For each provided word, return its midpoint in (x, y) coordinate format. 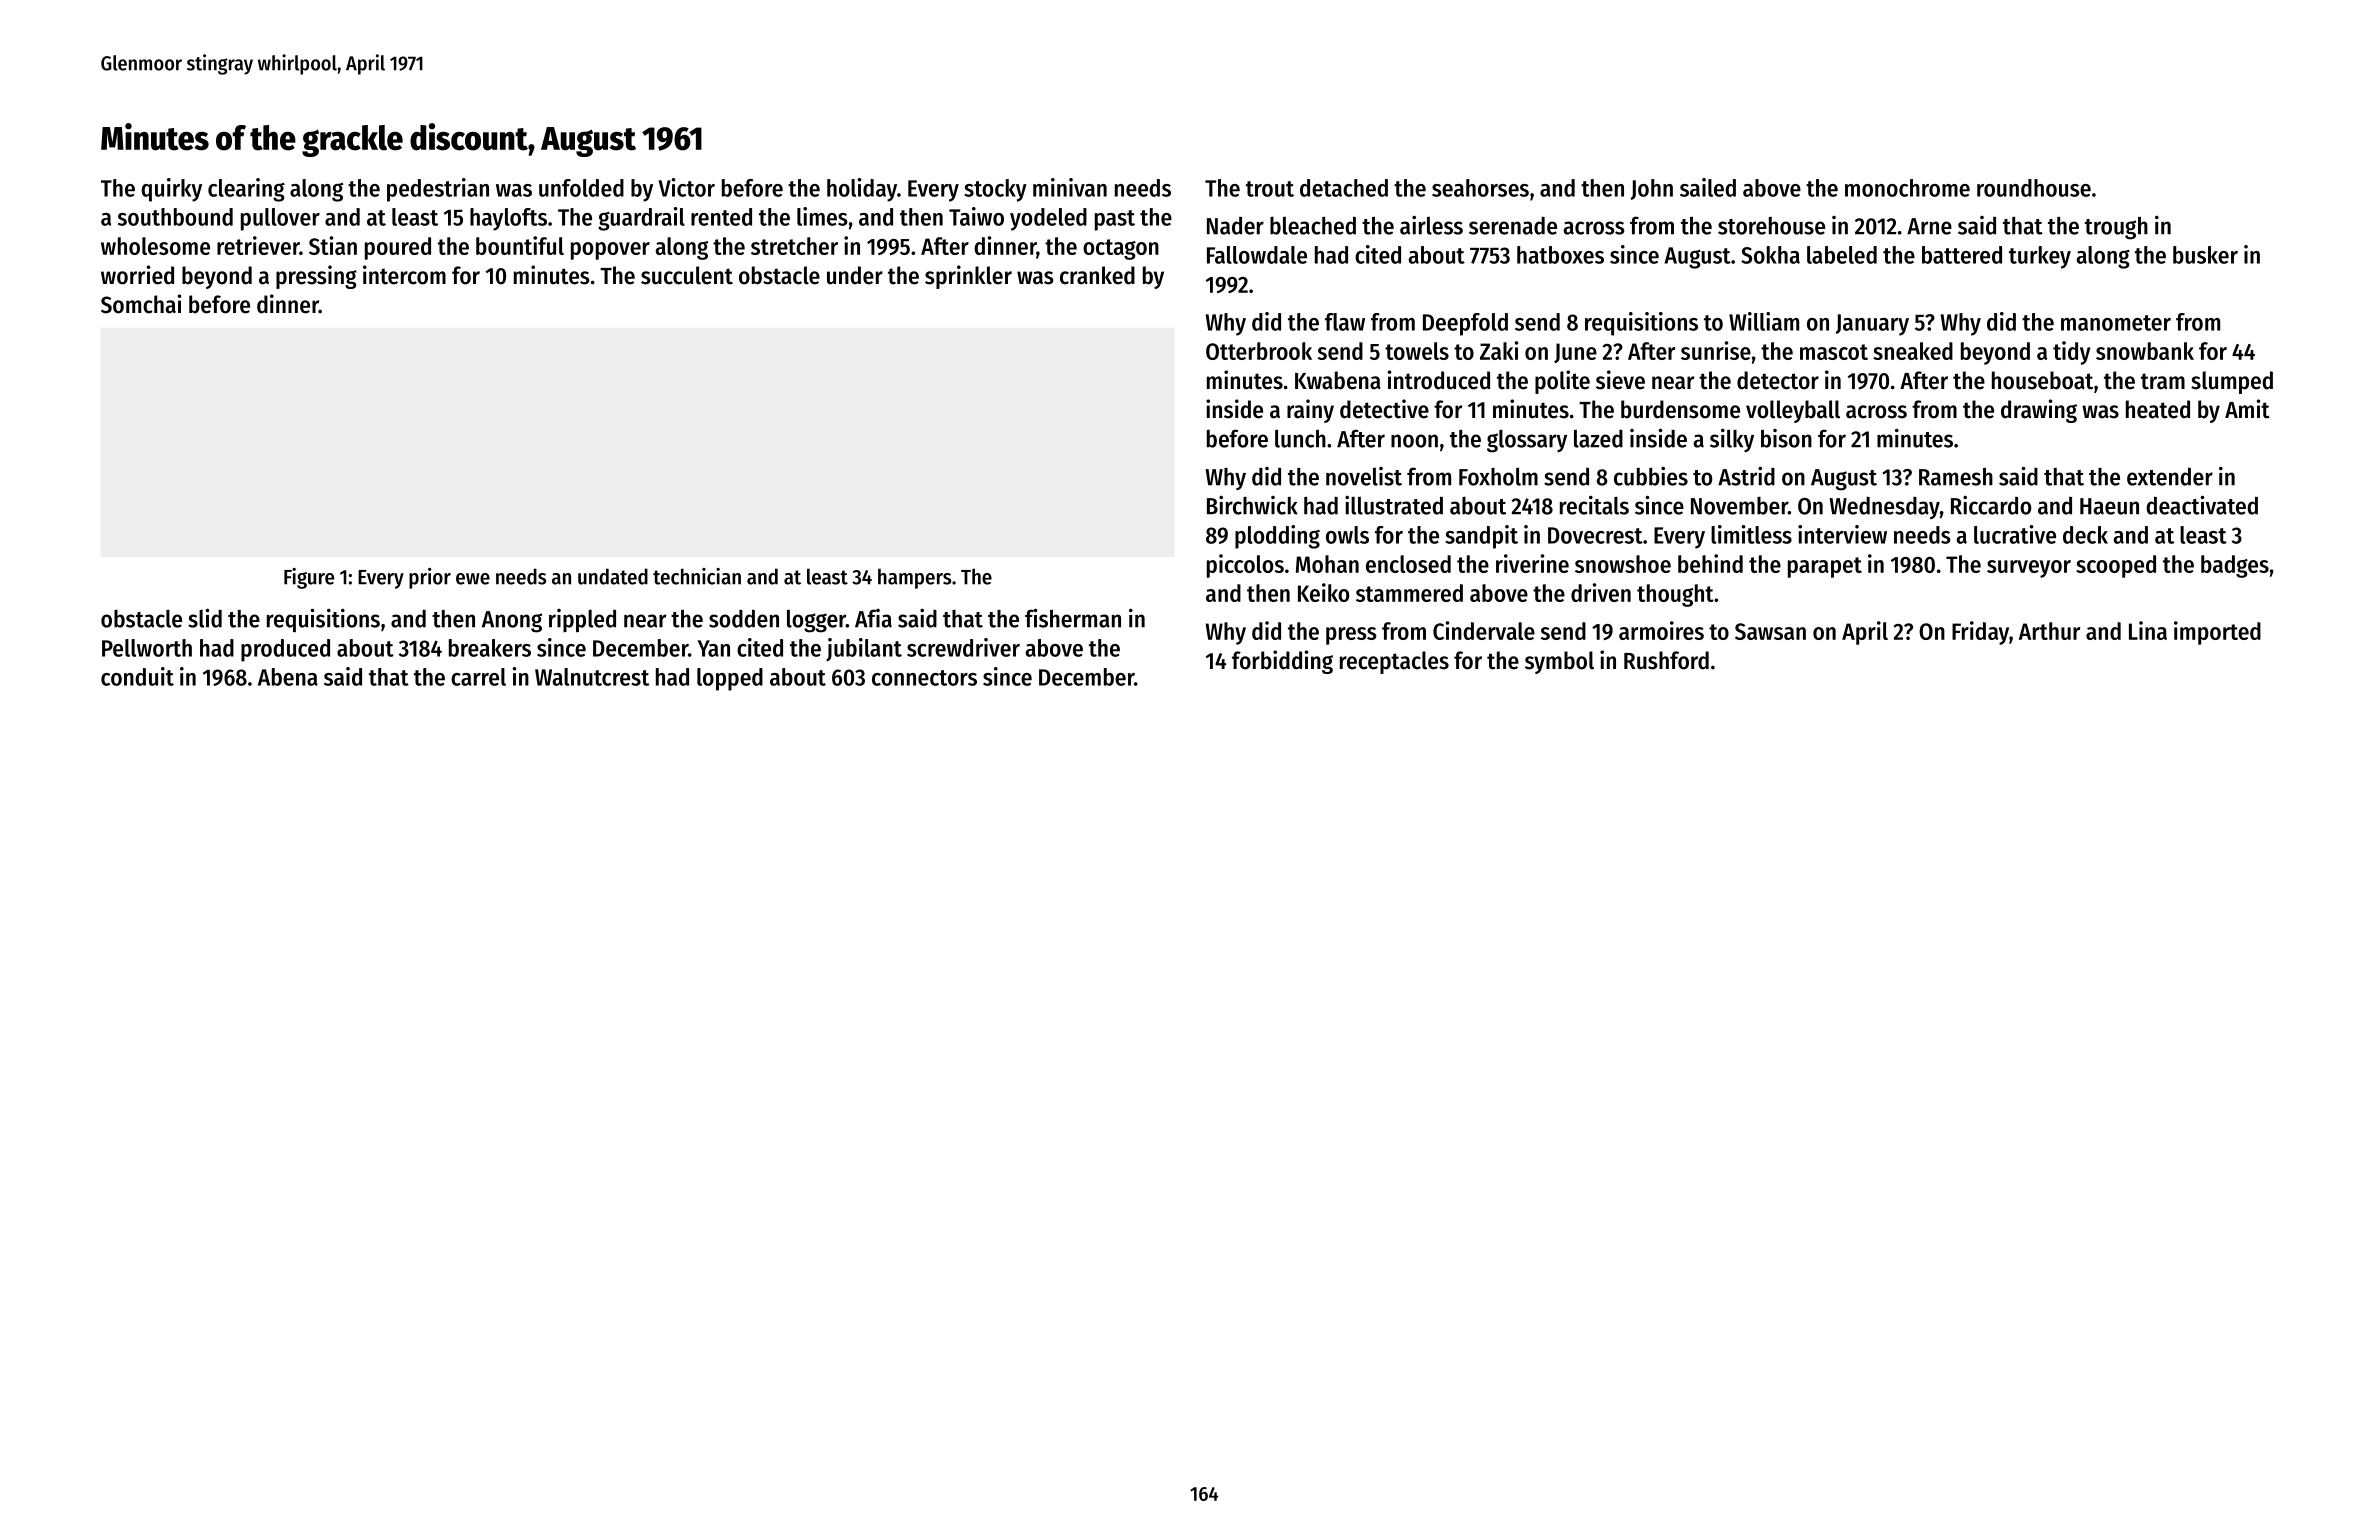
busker (2205, 255)
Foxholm (1498, 476)
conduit (137, 676)
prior (430, 578)
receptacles (1394, 662)
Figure (309, 578)
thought (1675, 595)
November (1739, 506)
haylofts (508, 219)
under (855, 275)
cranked (1097, 275)
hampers (914, 578)
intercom (404, 275)
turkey (2040, 257)
